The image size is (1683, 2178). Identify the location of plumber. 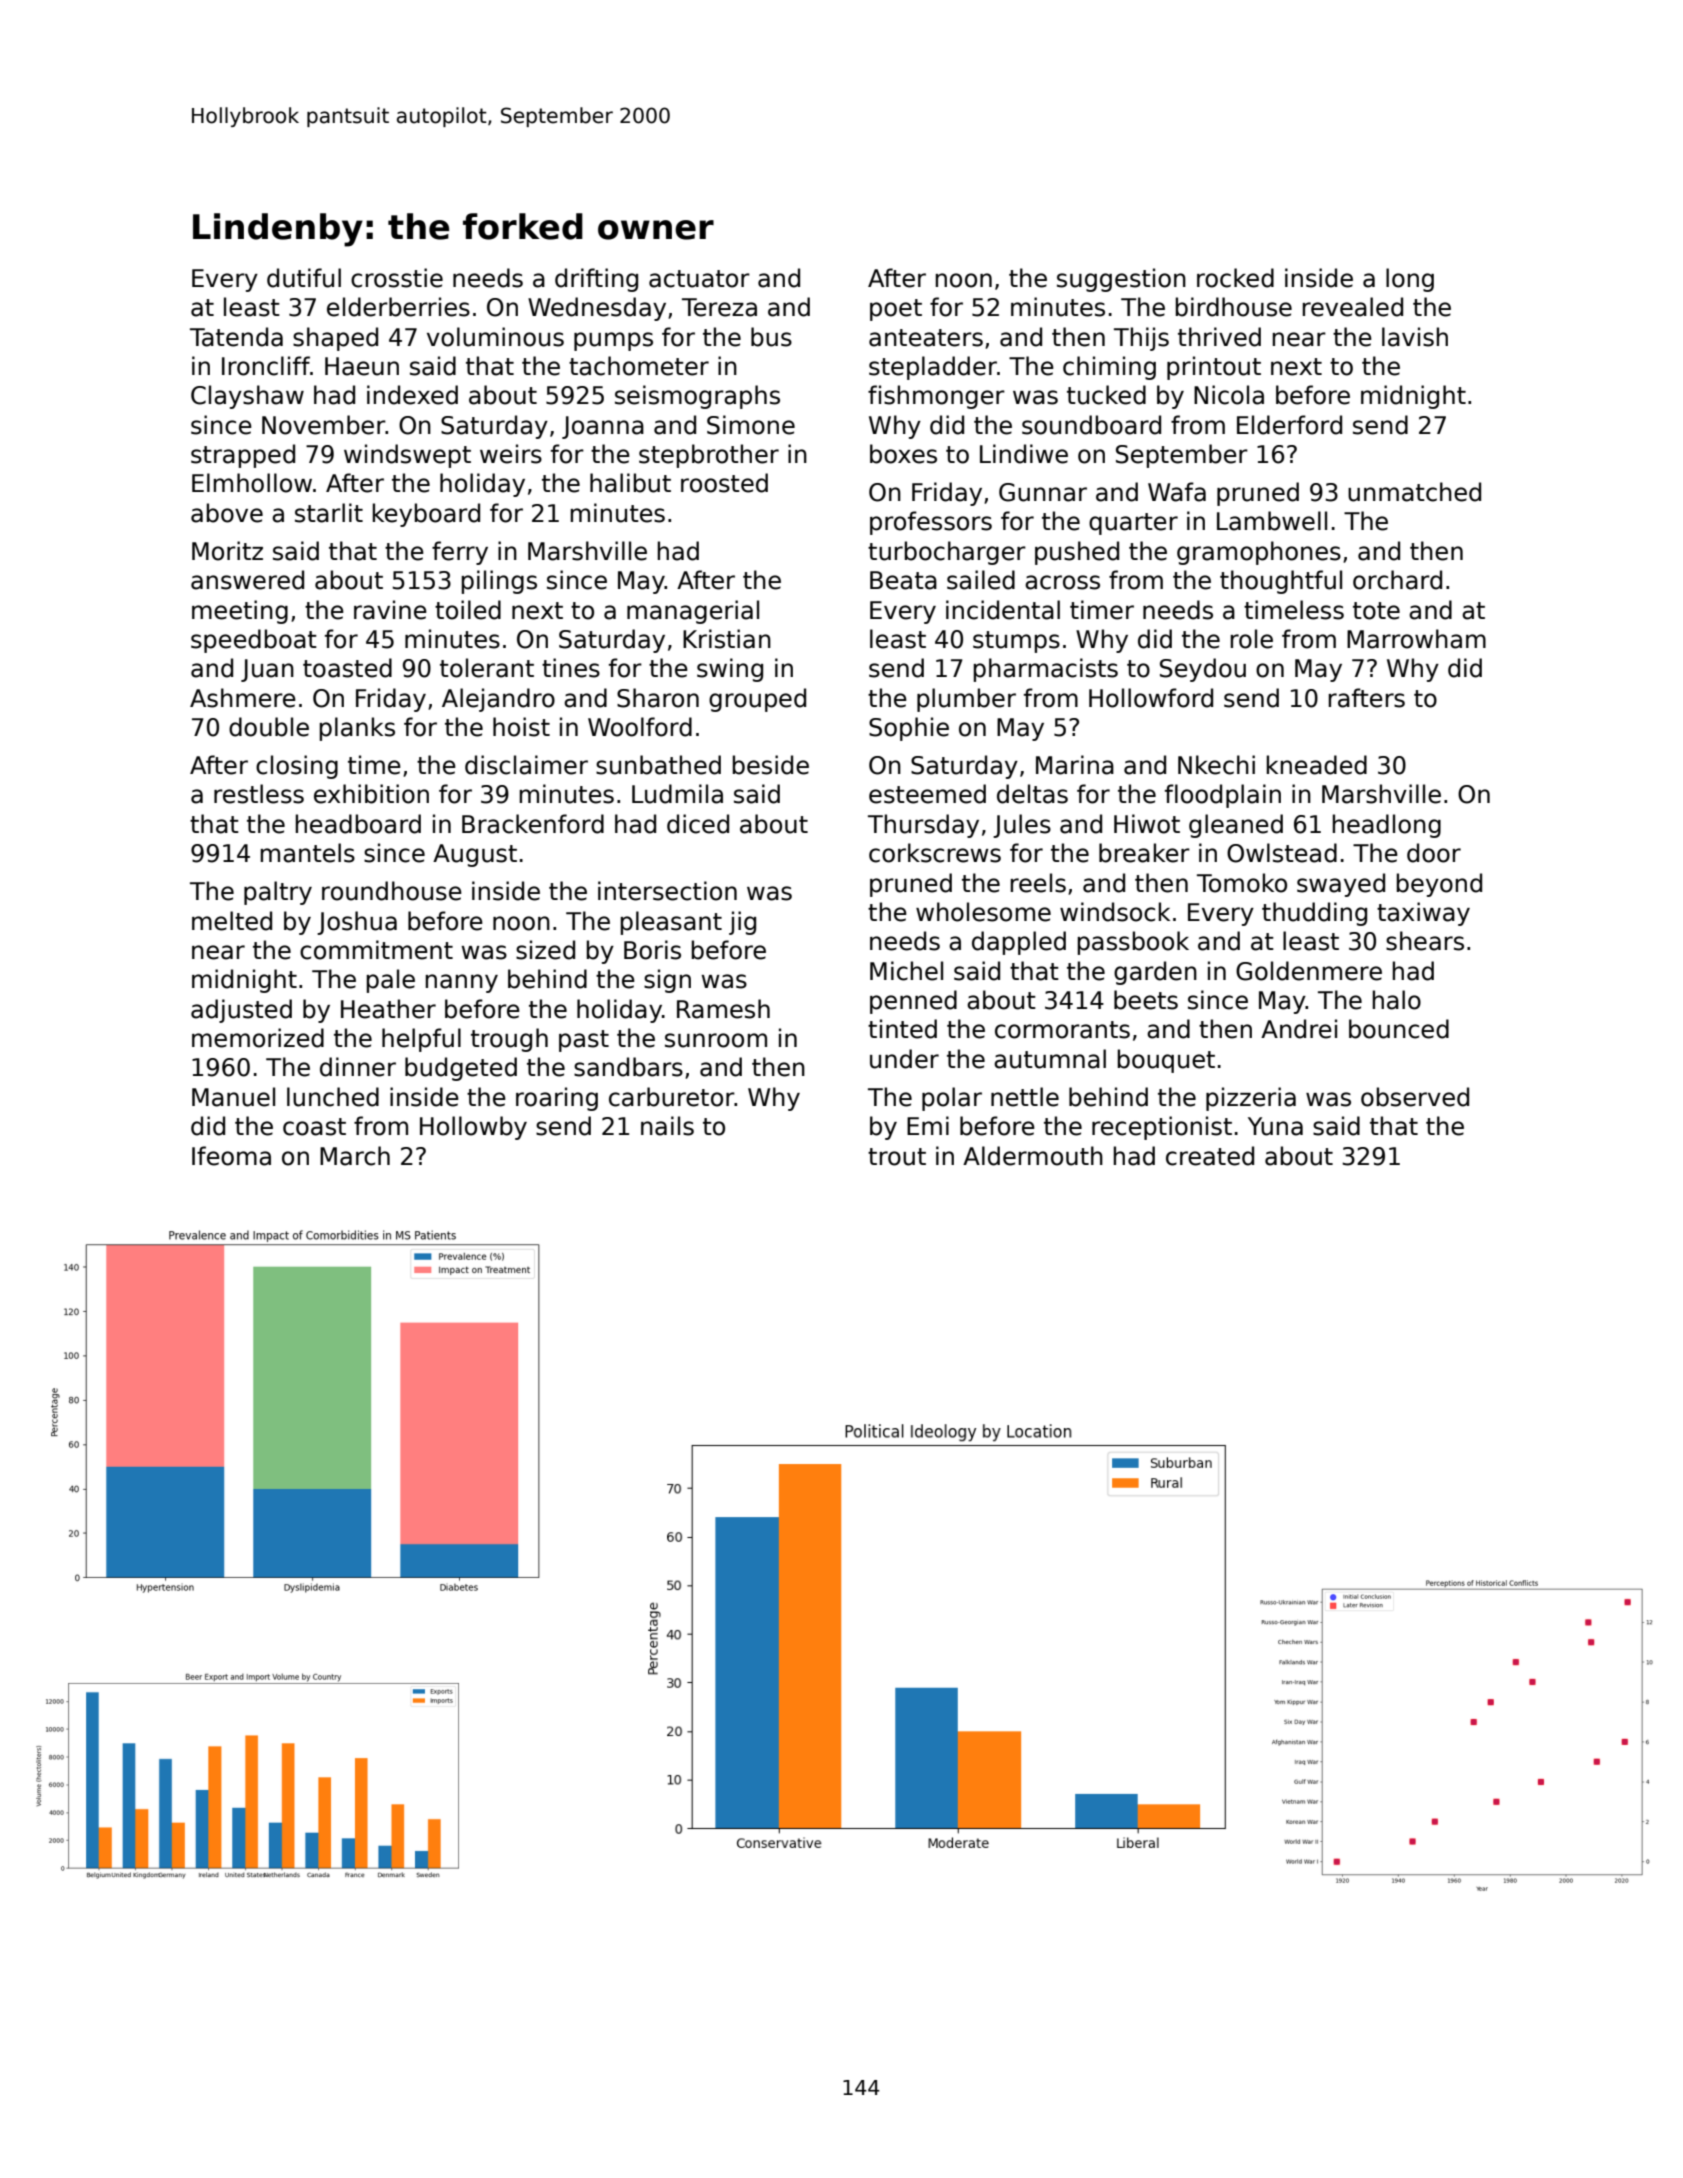
(966, 700).
